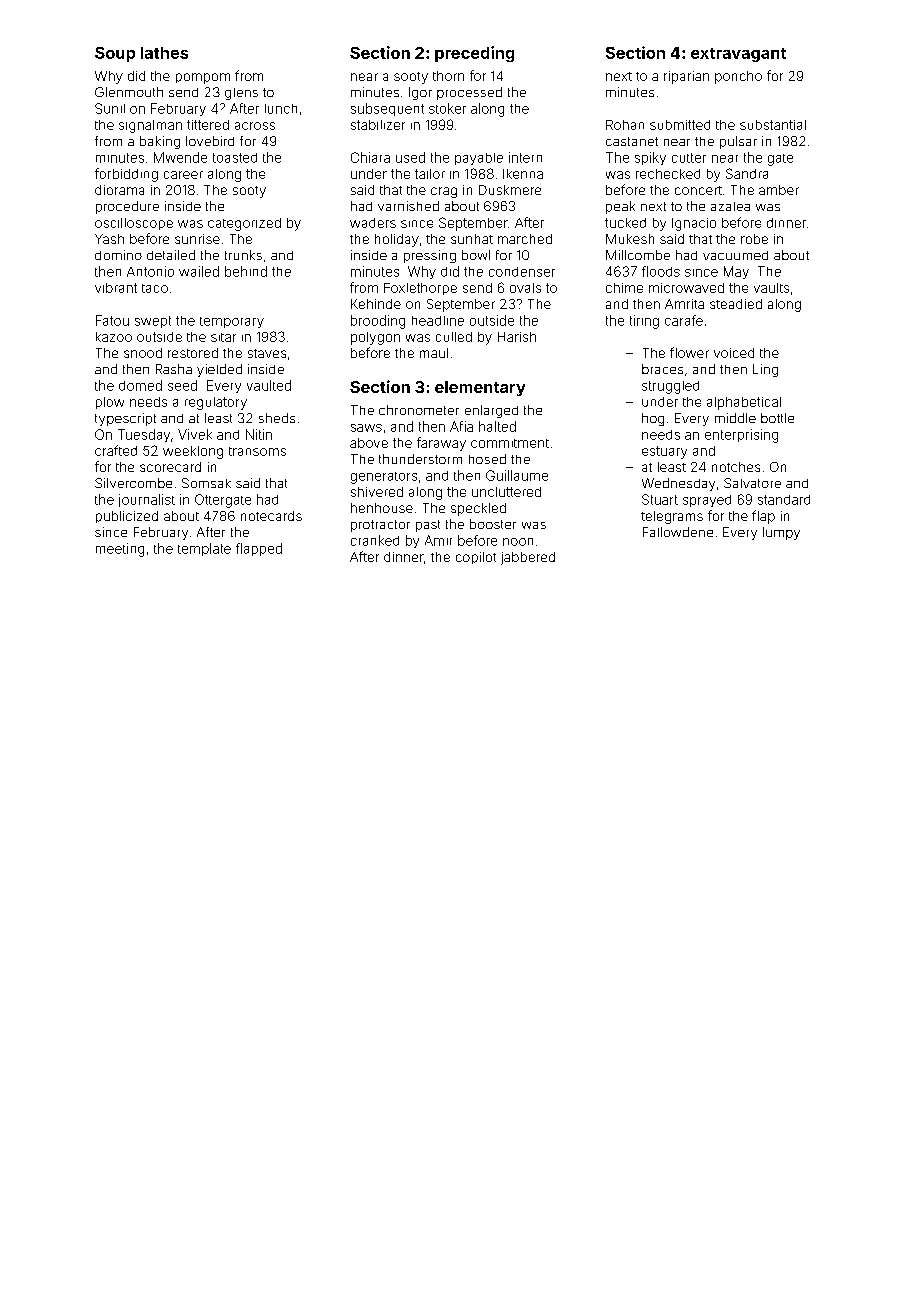 This screenshot has width=908, height=1316. What do you see at coordinates (474, 54) in the screenshot?
I see `preceding` at bounding box center [474, 54].
